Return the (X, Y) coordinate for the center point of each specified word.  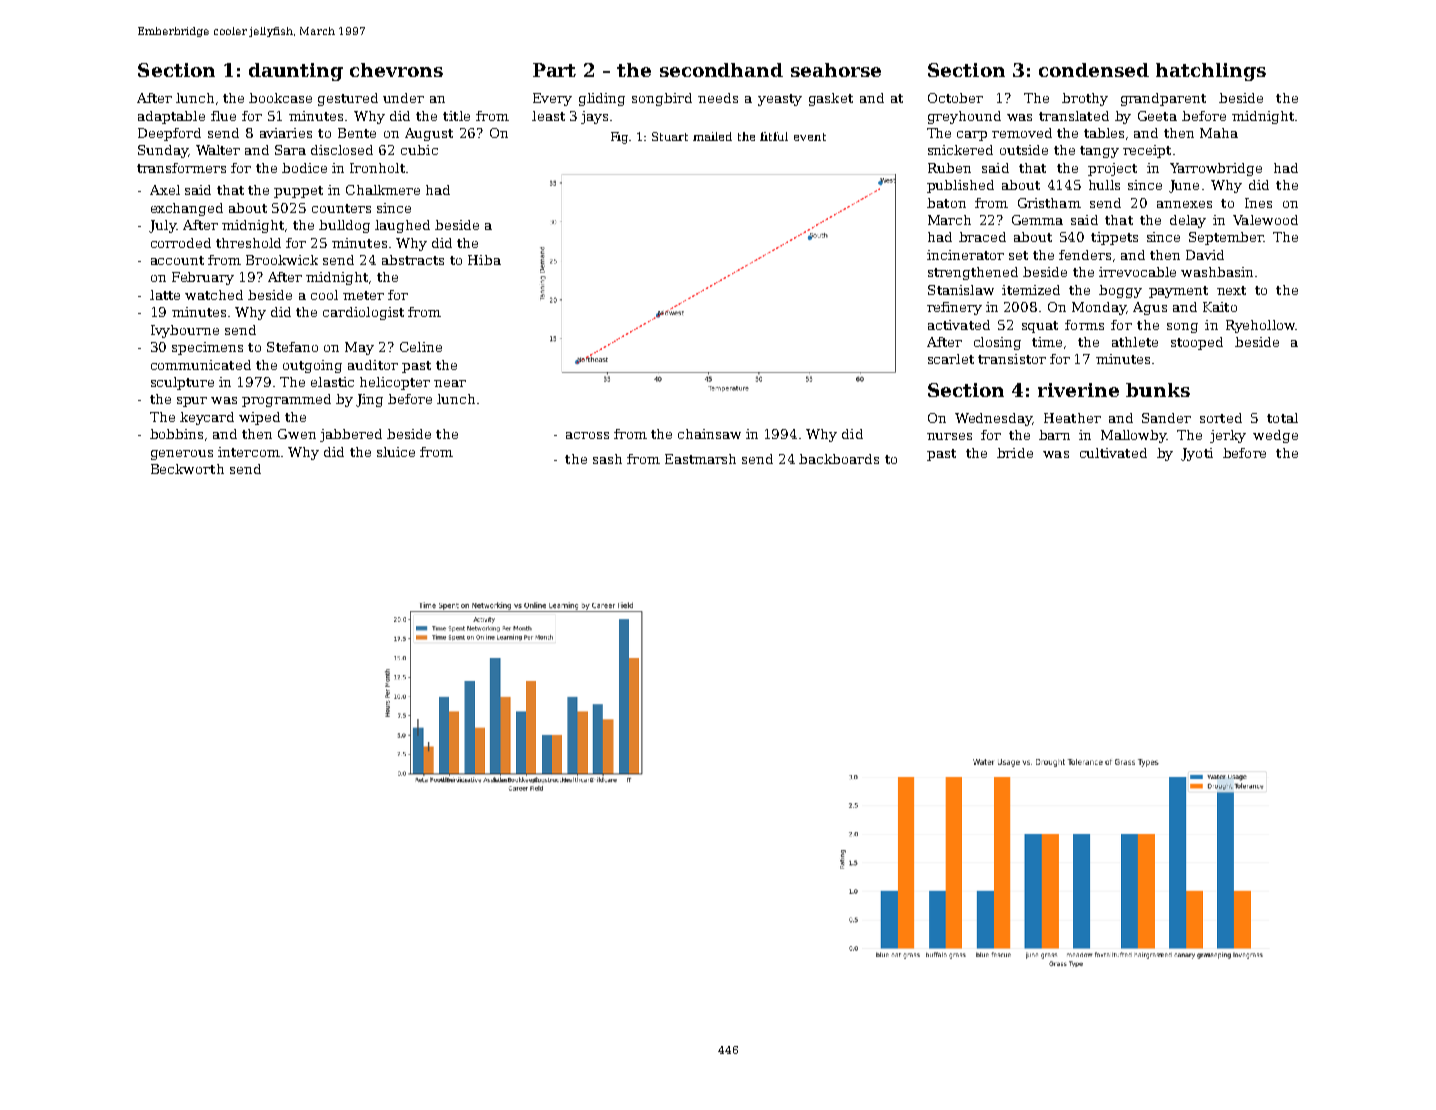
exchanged (187, 209)
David (1205, 255)
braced (982, 237)
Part (554, 70)
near (450, 383)
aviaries (286, 133)
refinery (954, 308)
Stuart (670, 136)
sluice (396, 452)
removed (1022, 133)
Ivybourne (185, 331)
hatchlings (1211, 72)
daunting (296, 72)
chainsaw (709, 434)
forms (1084, 325)
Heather (1072, 418)
